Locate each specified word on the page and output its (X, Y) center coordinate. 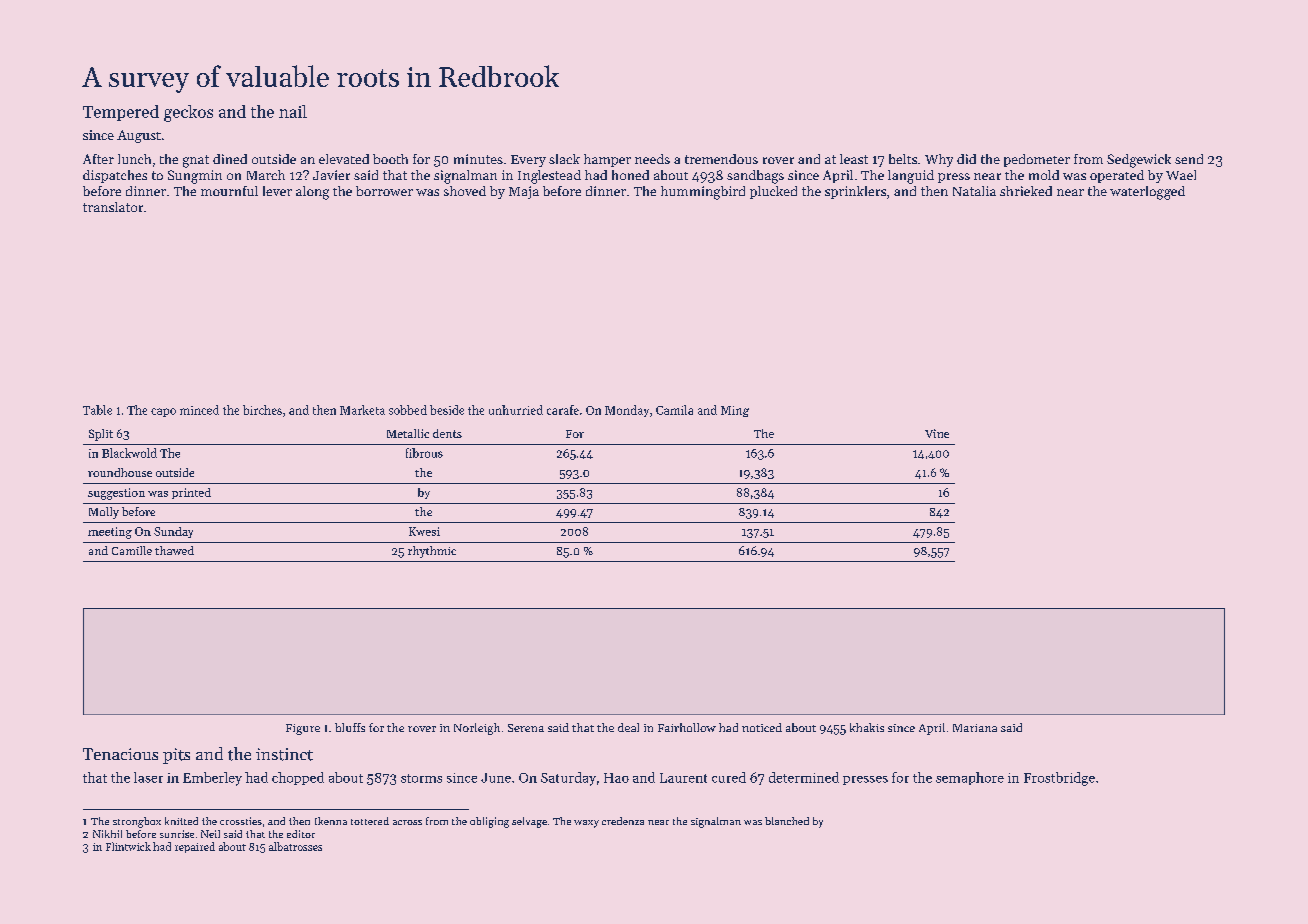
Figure (303, 729)
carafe (563, 410)
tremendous (721, 159)
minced (199, 410)
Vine (937, 433)
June (496, 778)
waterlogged (1147, 193)
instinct (284, 754)
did (966, 159)
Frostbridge (1059, 779)
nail (293, 111)
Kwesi (424, 531)
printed (191, 493)
